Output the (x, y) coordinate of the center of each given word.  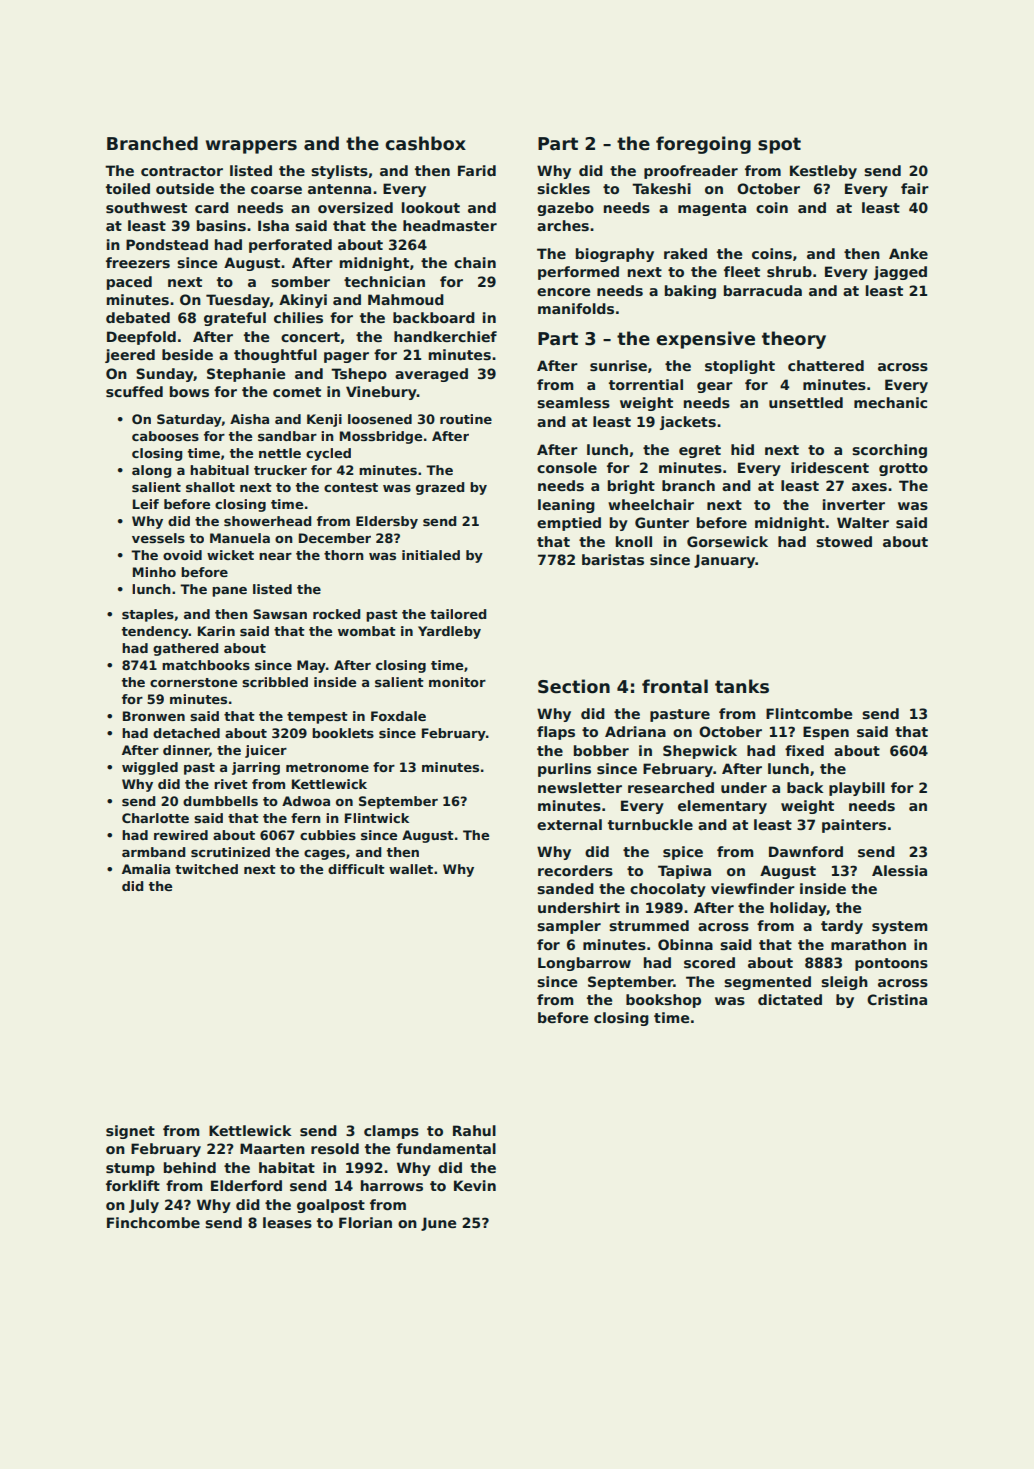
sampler (569, 927)
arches (563, 225)
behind (190, 1167)
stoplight (740, 367)
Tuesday (238, 301)
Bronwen (154, 716)
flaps (556, 733)
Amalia (146, 869)
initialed (431, 555)
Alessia (899, 870)
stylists (339, 172)
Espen (826, 733)
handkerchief (445, 336)
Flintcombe (809, 713)
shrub (789, 271)
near (275, 556)
